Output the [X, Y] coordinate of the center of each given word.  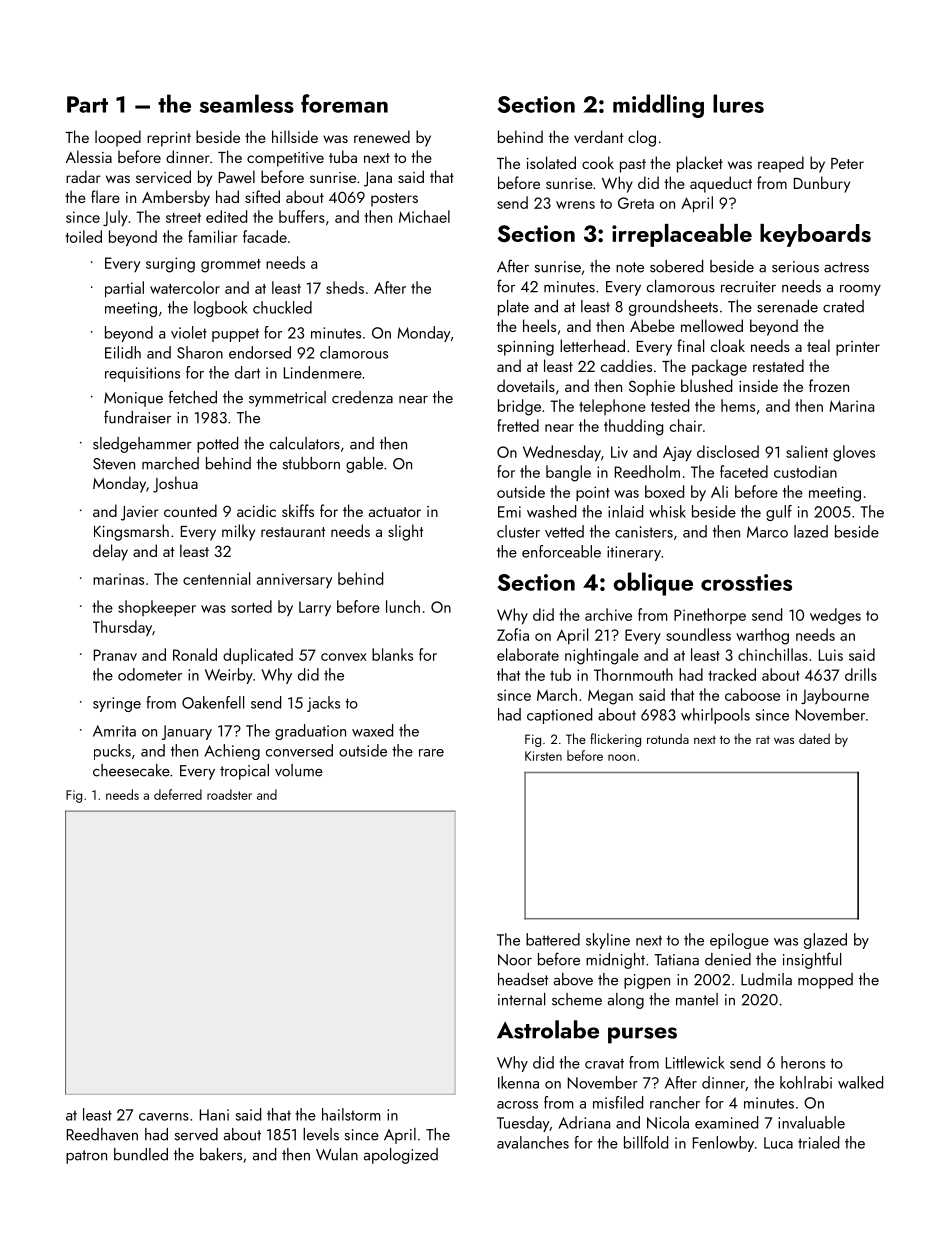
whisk [667, 511]
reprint [169, 139]
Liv [619, 452]
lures [738, 103]
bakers [221, 1154]
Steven [114, 464]
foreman [344, 103]
